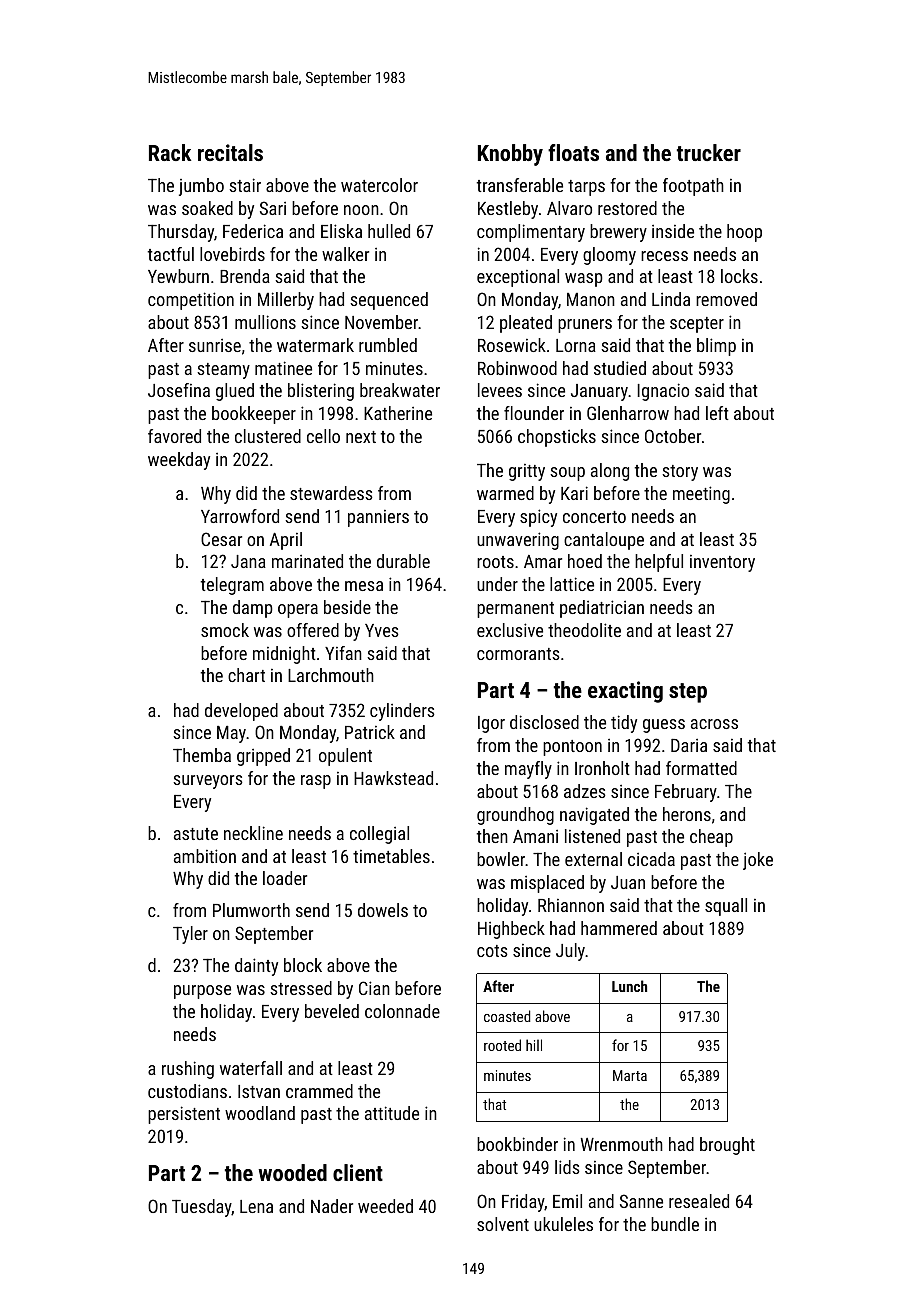 The width and height of the document is (924, 1314). Describe the element at coordinates (393, 778) in the document. I see `Hawkstead` at that location.
